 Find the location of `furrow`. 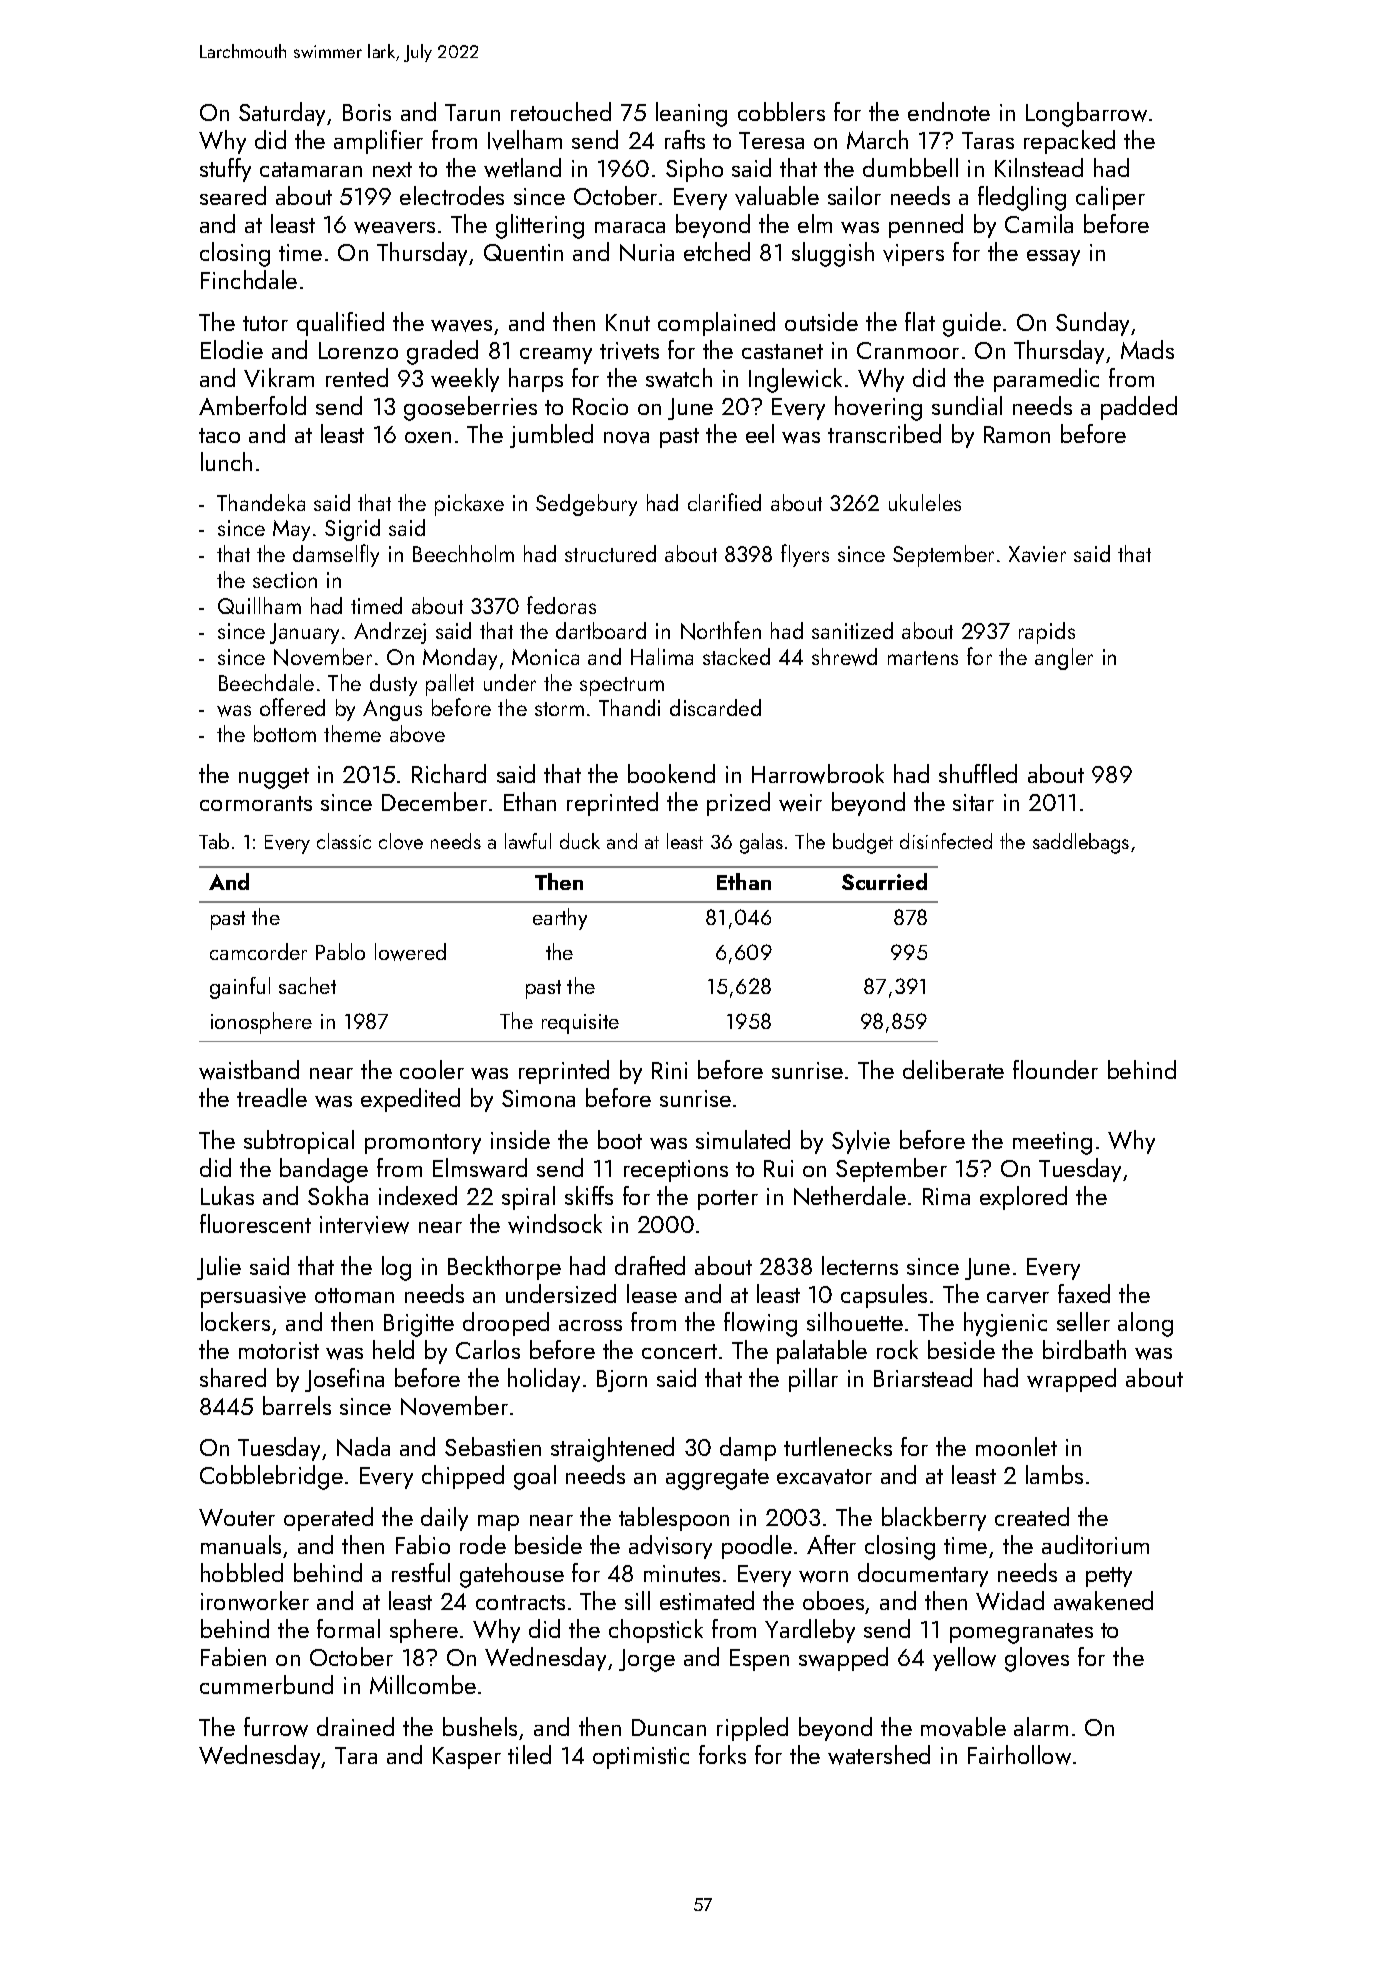

furrow is located at coordinates (276, 1727).
